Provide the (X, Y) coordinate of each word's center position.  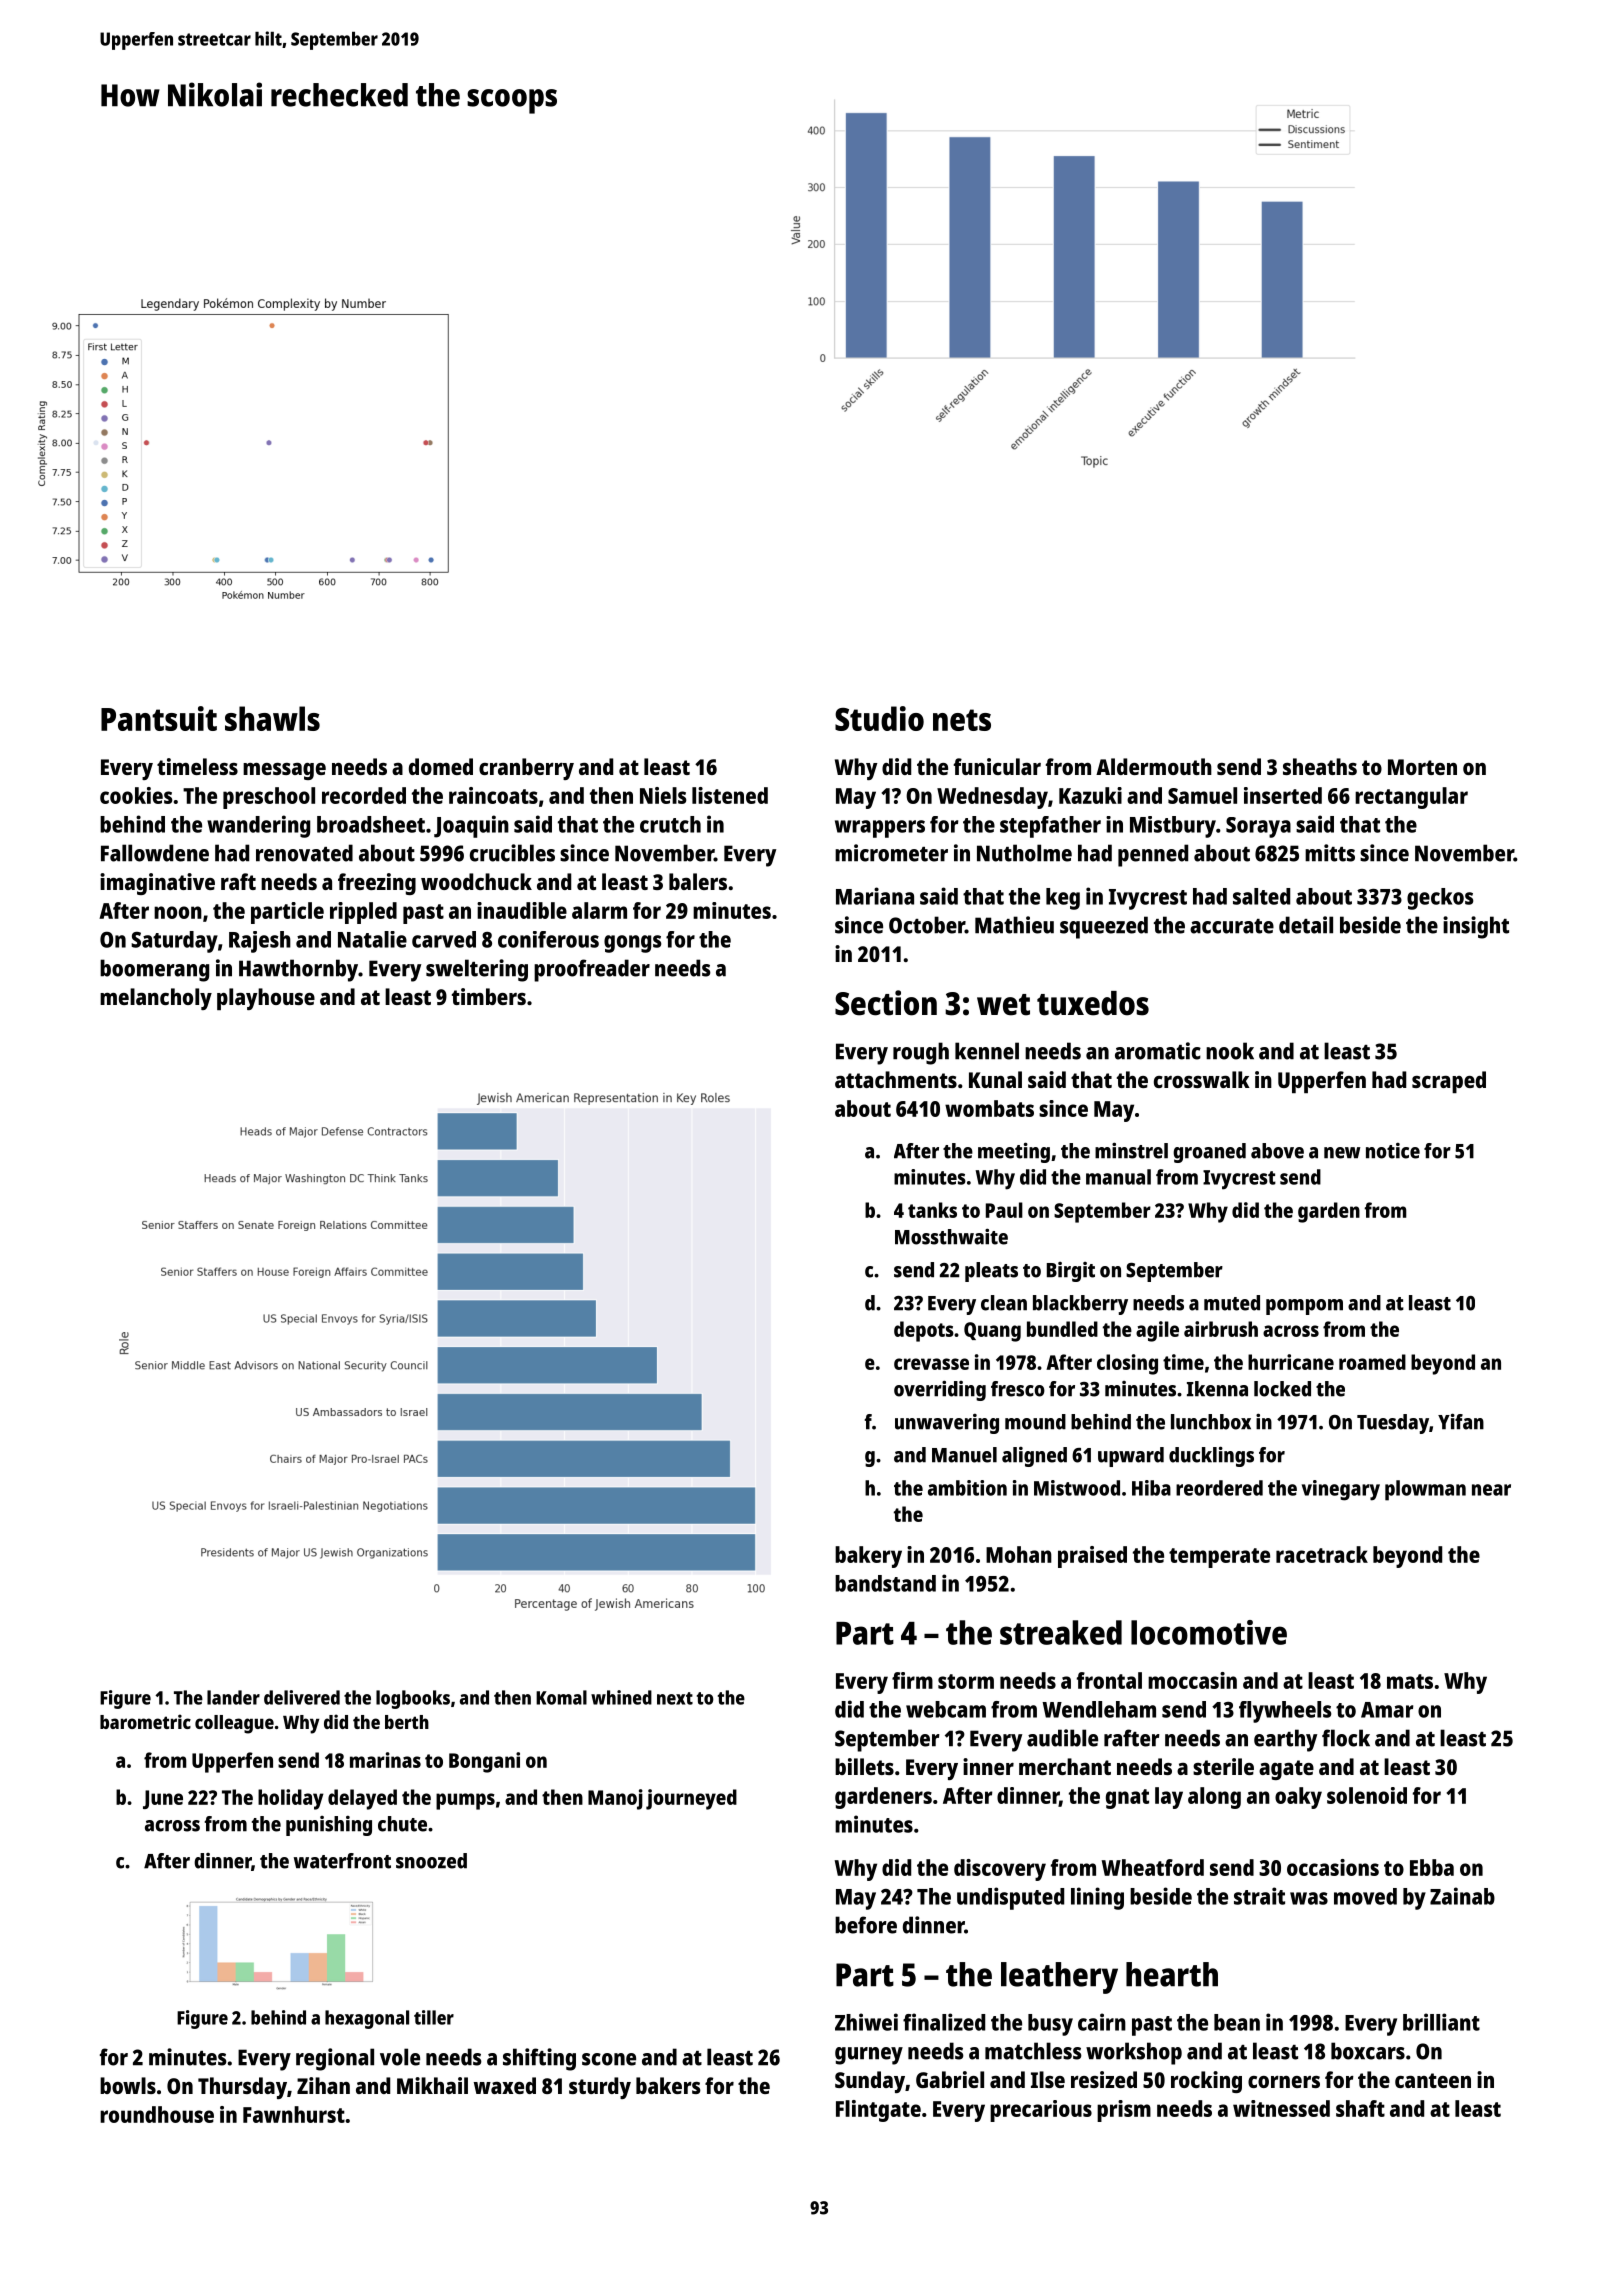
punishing (329, 1825)
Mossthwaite (951, 1236)
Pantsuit (159, 718)
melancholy (156, 999)
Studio (879, 718)
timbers (489, 996)
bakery (868, 1557)
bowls (128, 2085)
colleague (234, 1724)
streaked (1061, 1632)
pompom (1304, 1307)
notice (1393, 1150)
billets (864, 1766)
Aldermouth (1154, 766)
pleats (991, 1272)
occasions (1333, 1867)
